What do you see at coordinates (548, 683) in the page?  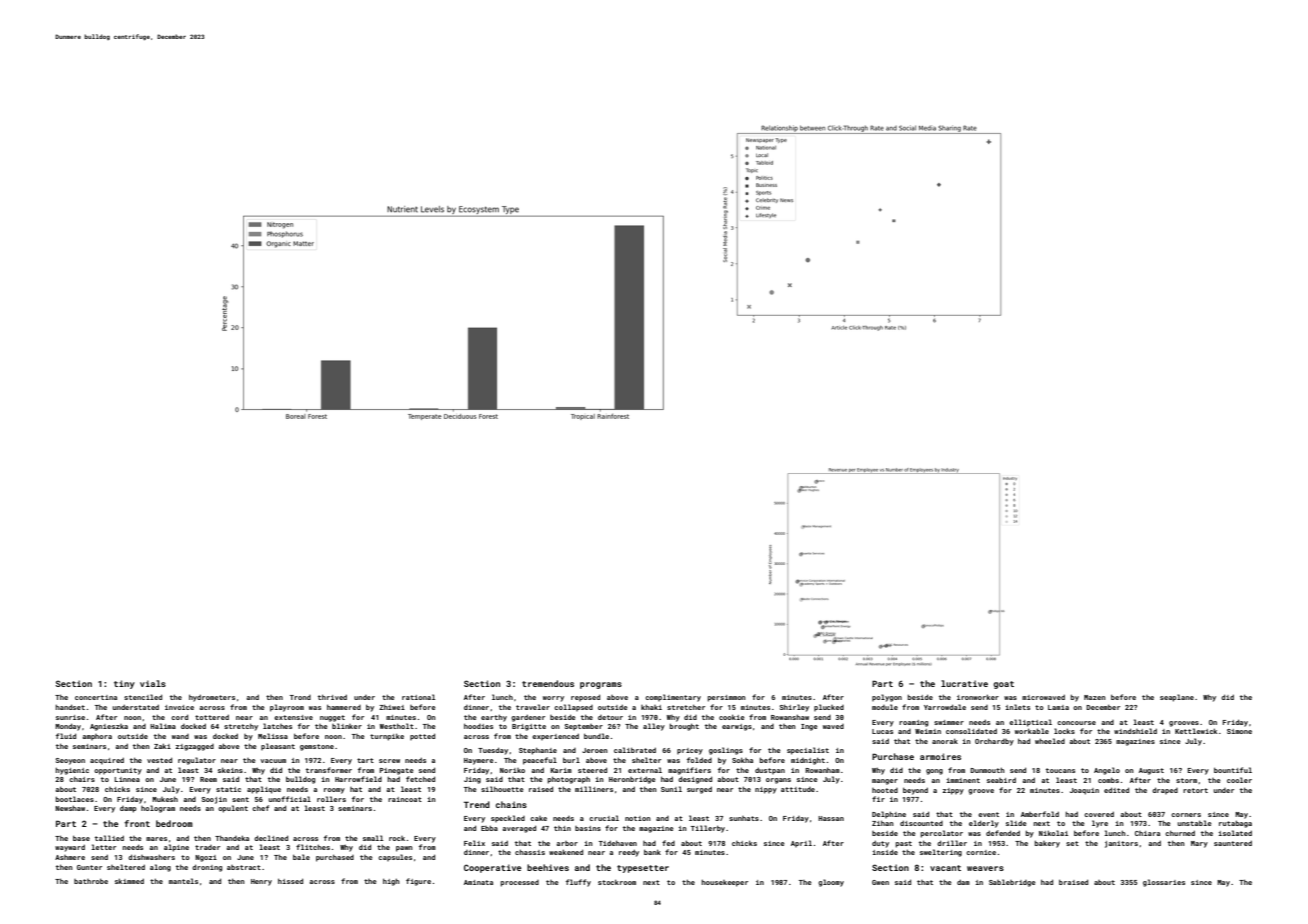 I see `tremendous` at bounding box center [548, 683].
